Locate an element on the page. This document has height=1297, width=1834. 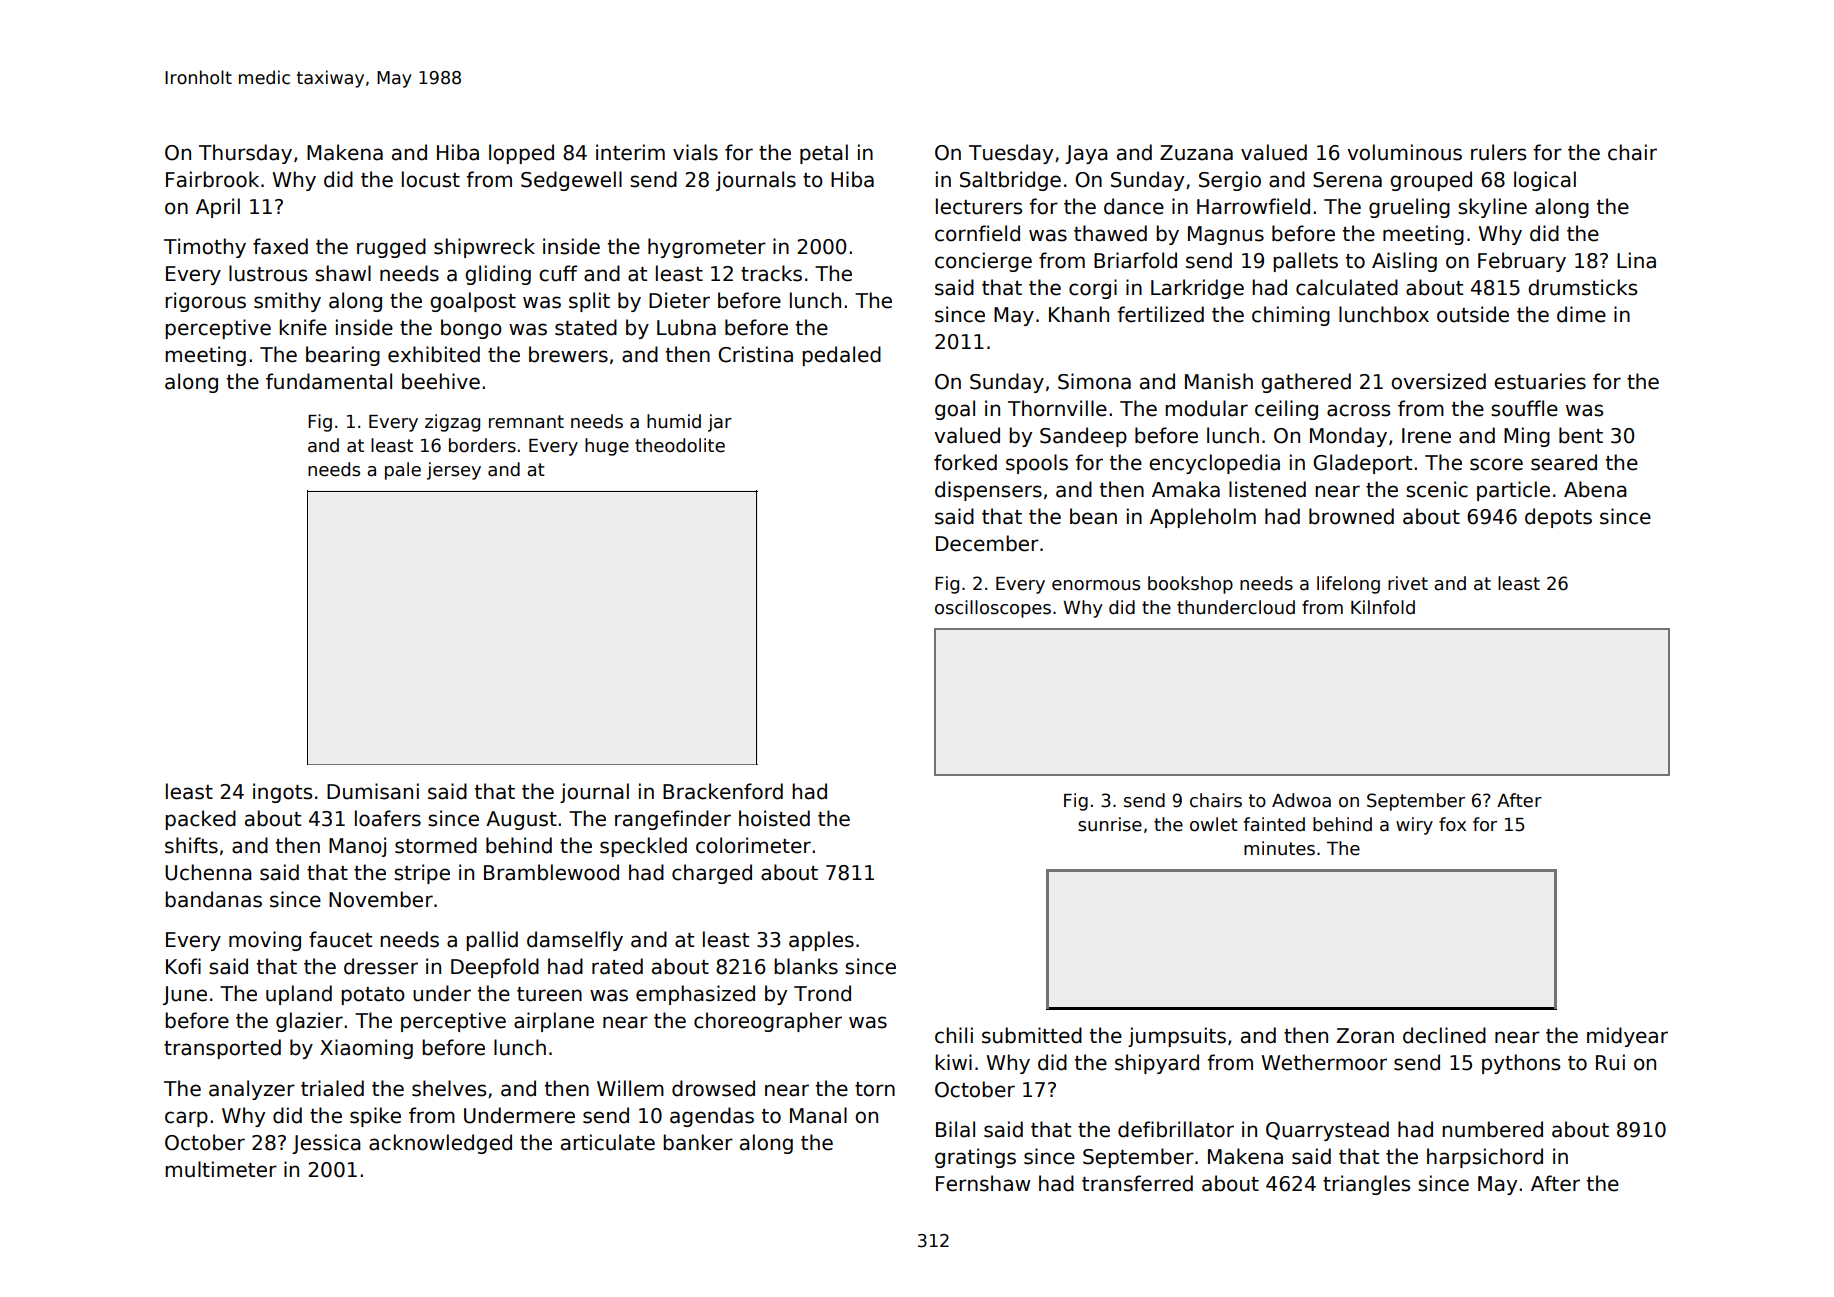
Bilal is located at coordinates (955, 1129).
